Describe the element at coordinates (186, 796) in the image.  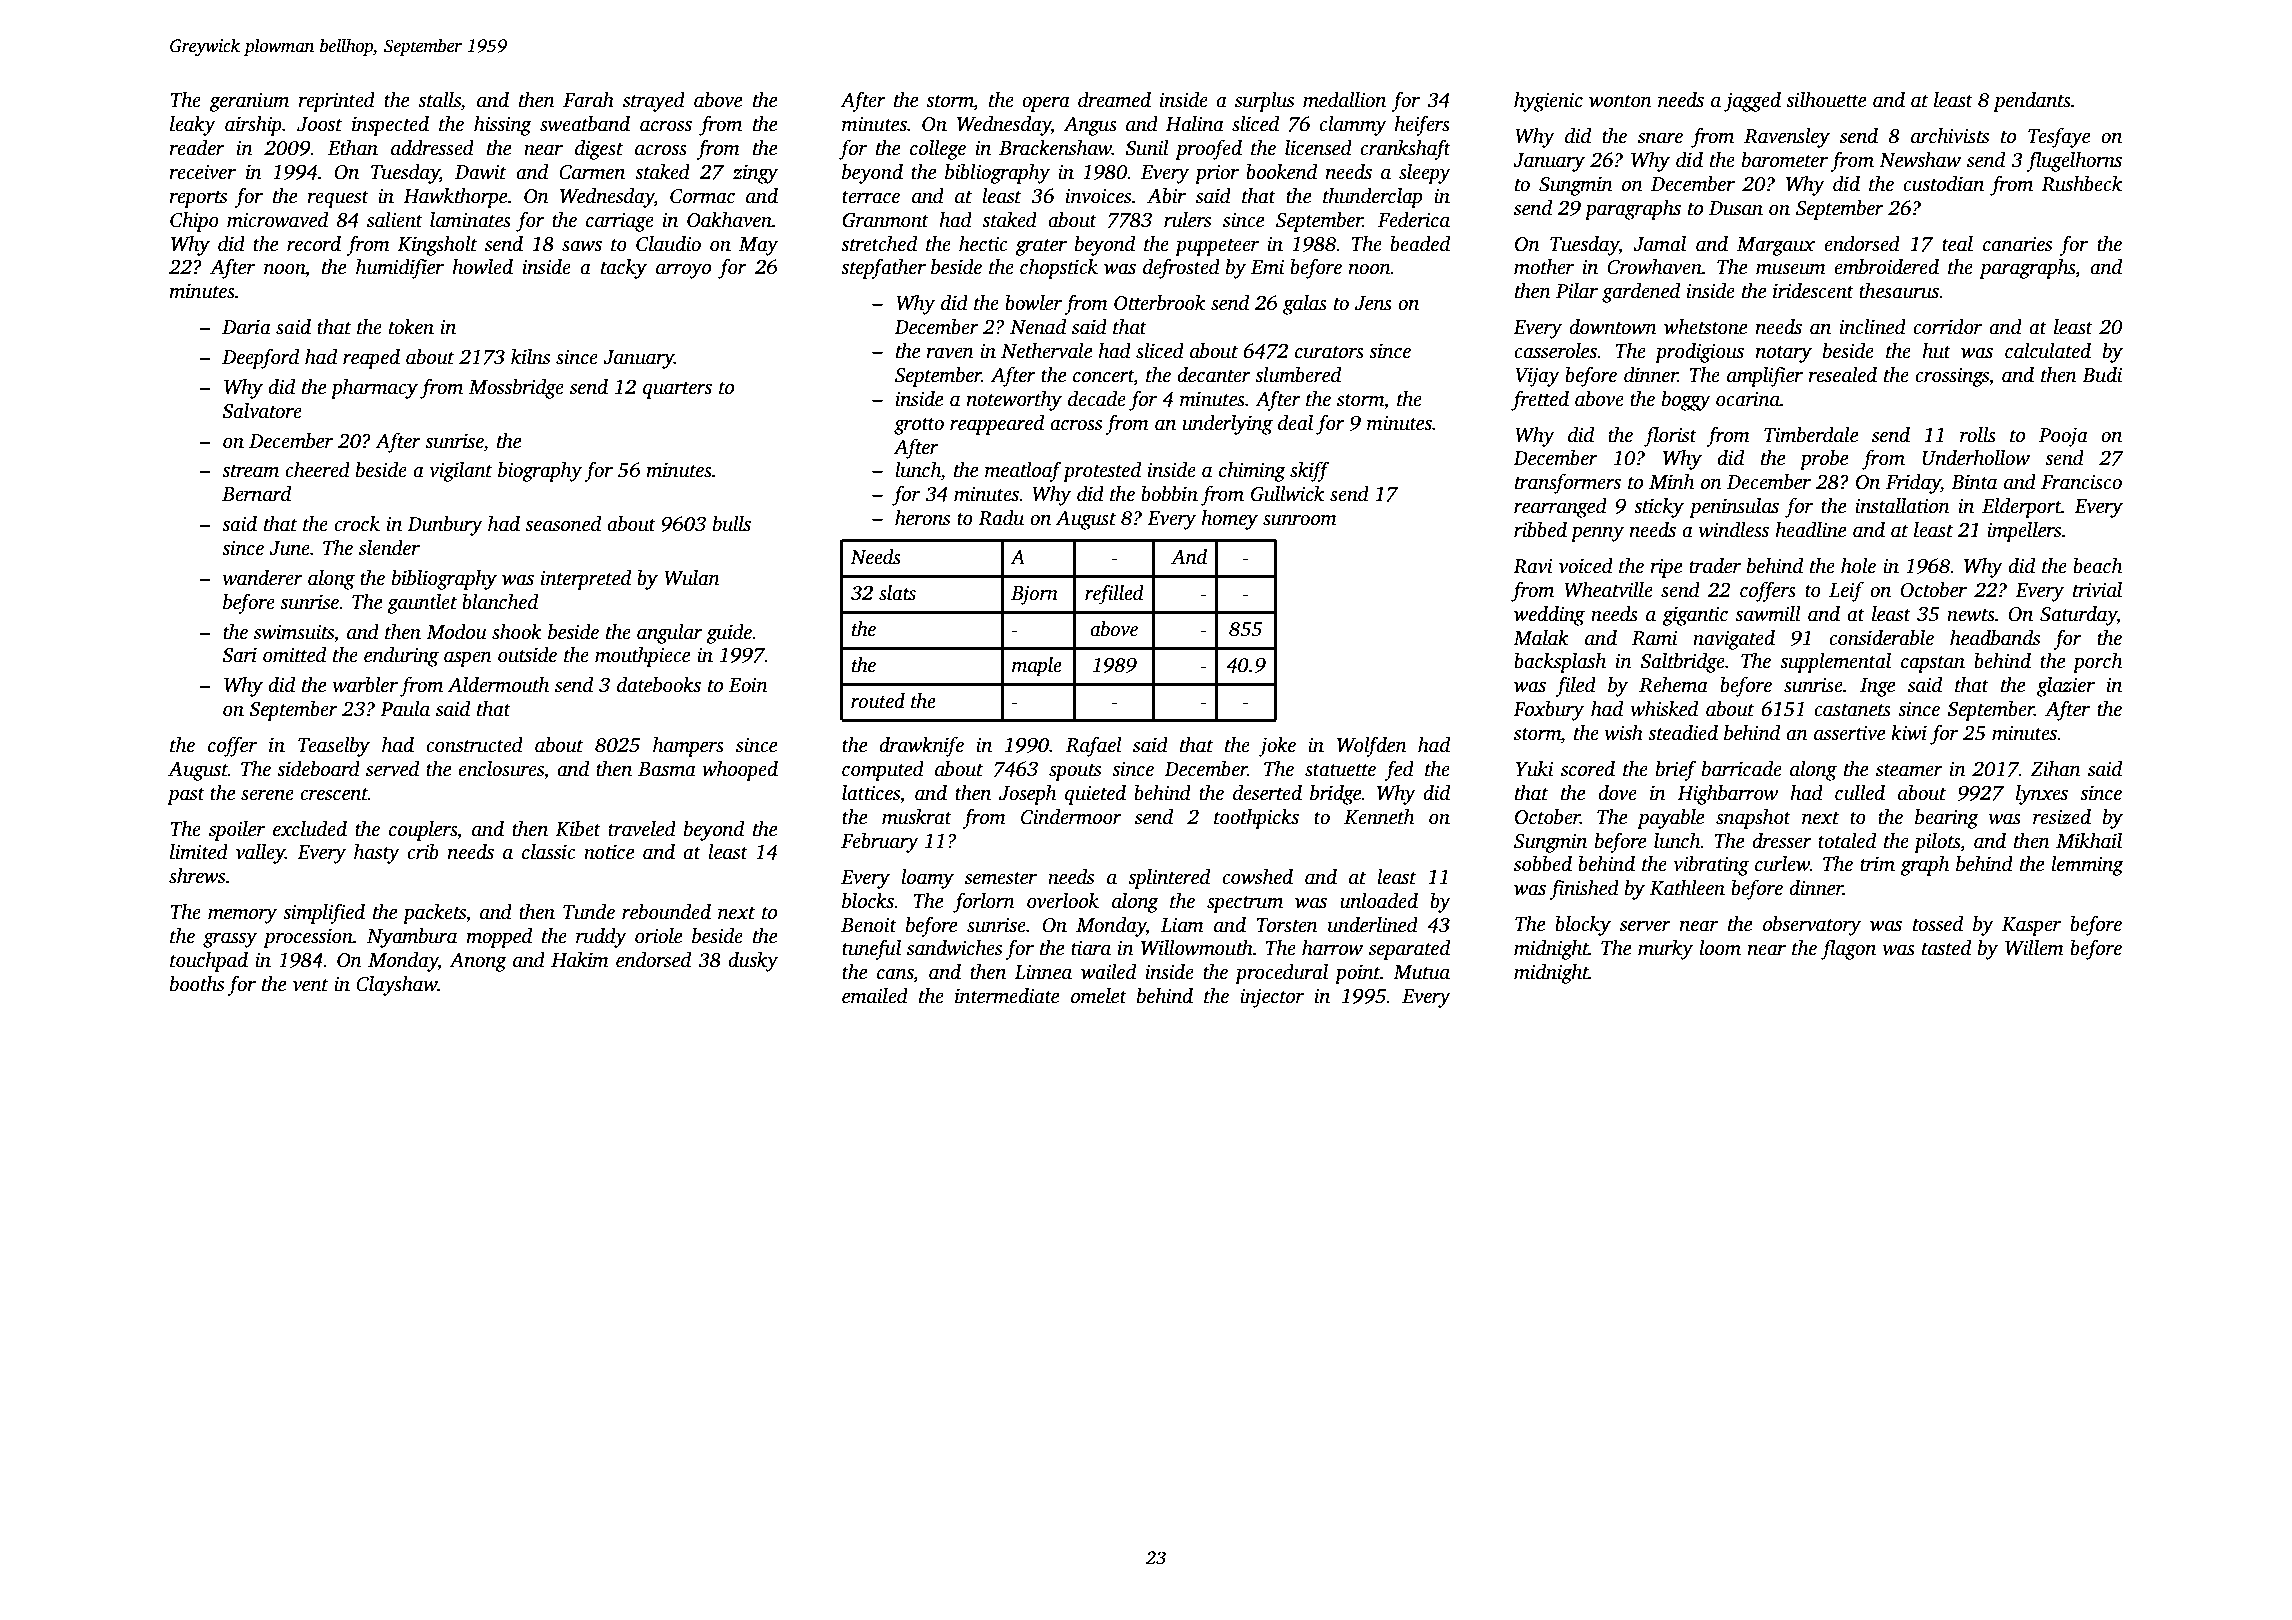
I see `past` at that location.
